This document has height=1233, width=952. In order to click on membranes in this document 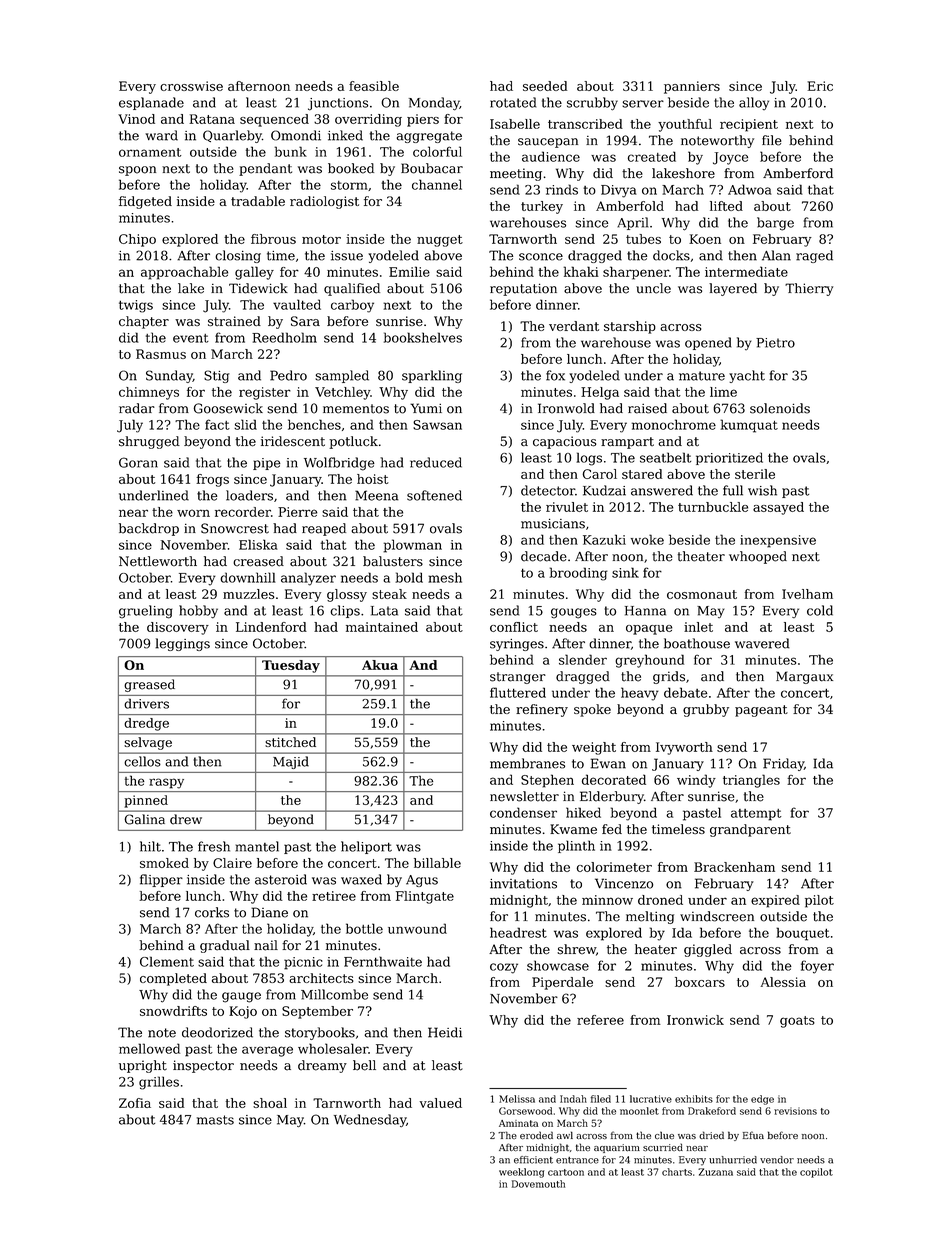, I will do `click(527, 763)`.
